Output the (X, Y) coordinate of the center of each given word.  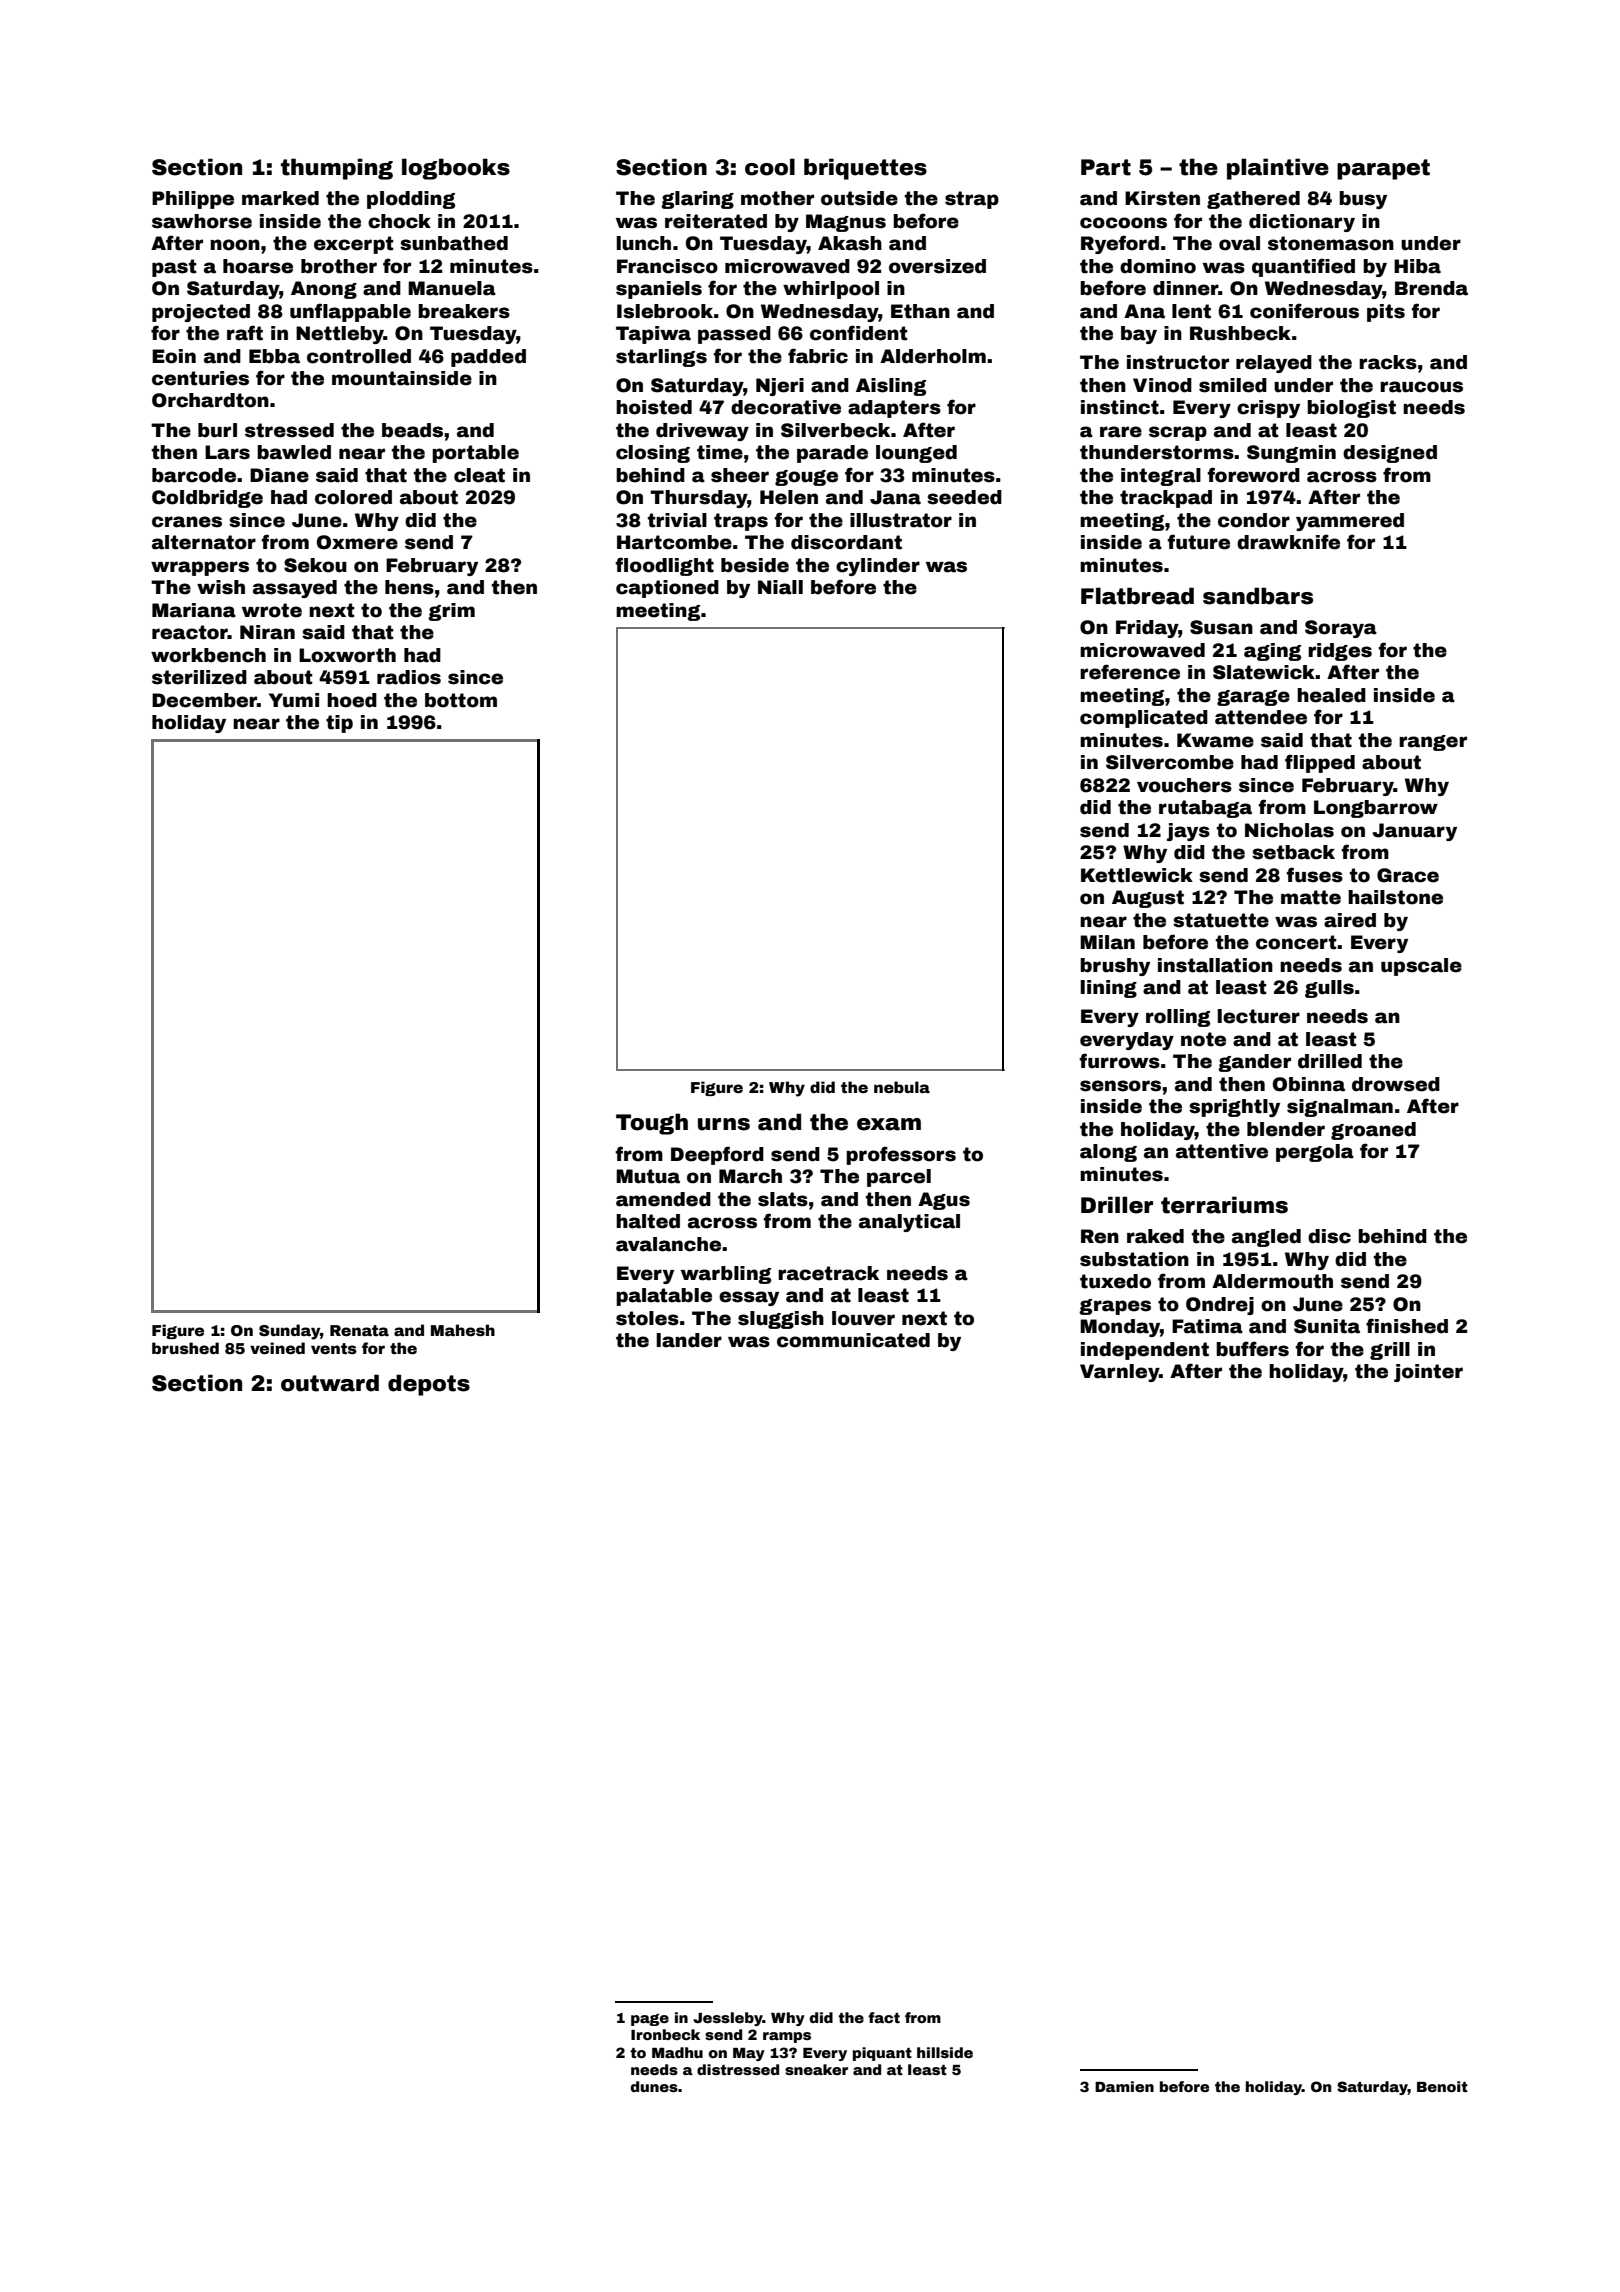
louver (863, 1318)
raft (245, 333)
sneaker (816, 2069)
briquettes (865, 169)
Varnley (1119, 1373)
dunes (654, 2086)
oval (1239, 243)
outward (330, 1383)
